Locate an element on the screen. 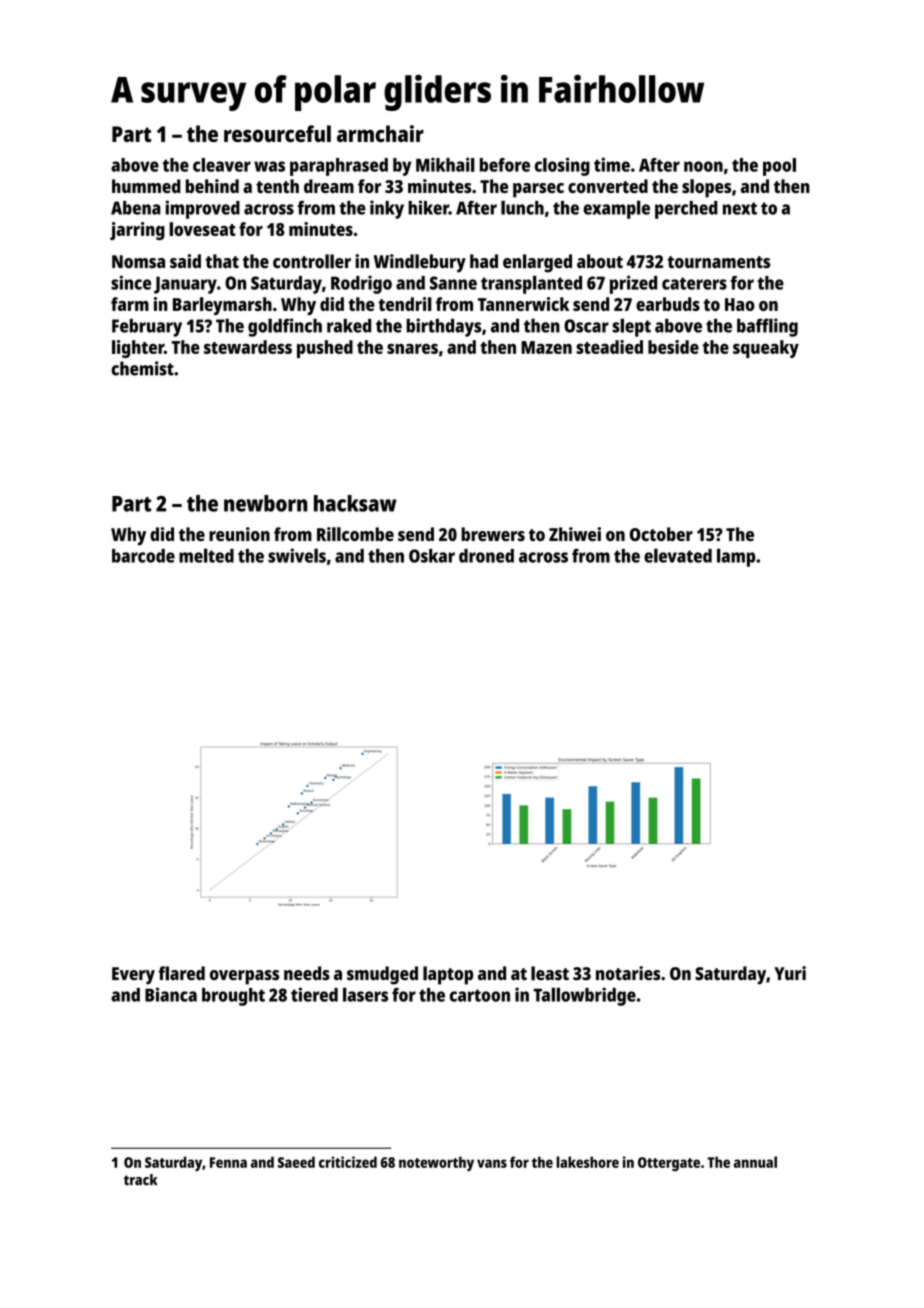 The height and width of the screenshot is (1308, 924). lighter is located at coordinates (138, 349).
